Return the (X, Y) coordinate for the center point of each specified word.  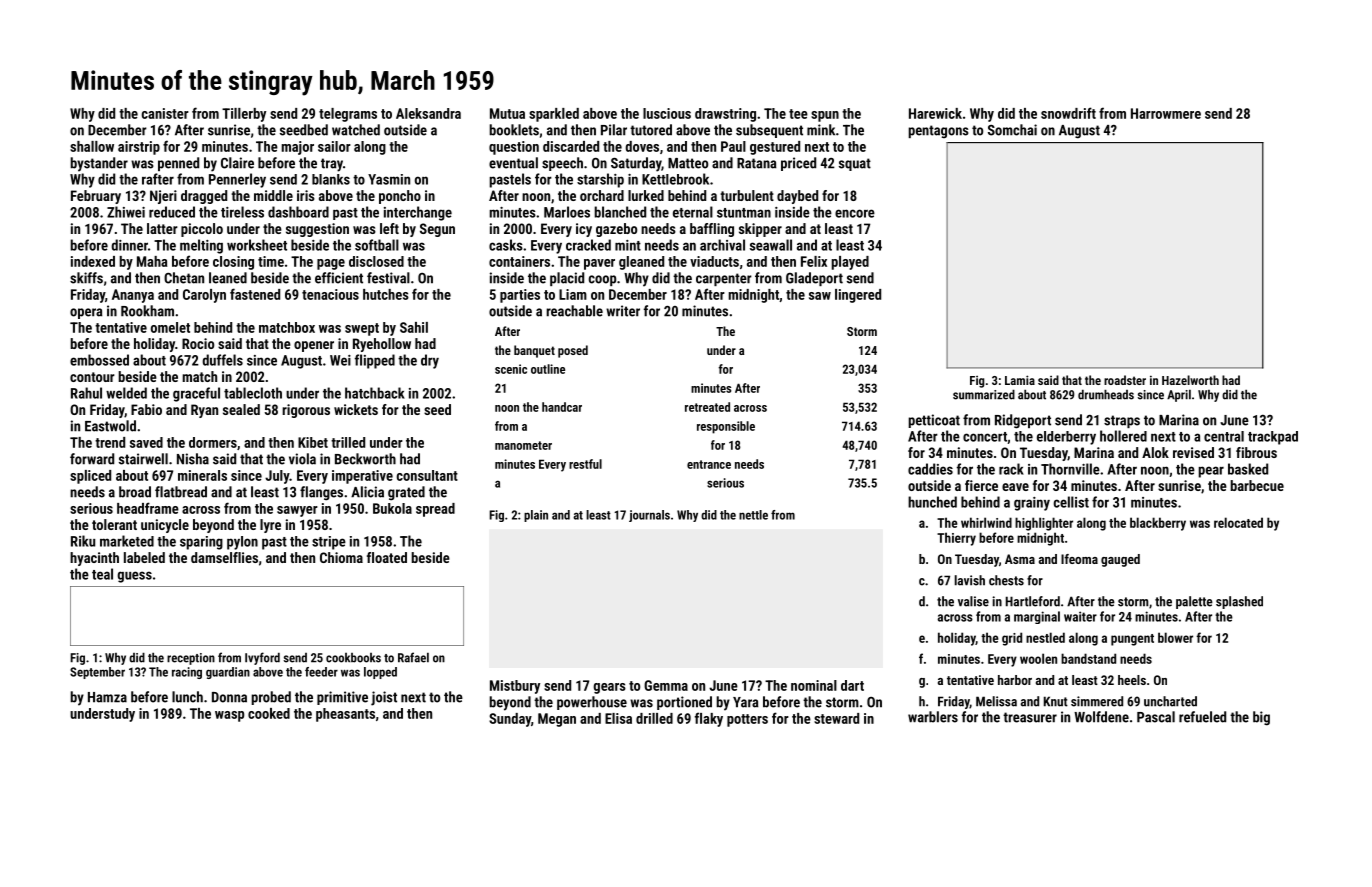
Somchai (1012, 130)
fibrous (1256, 452)
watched (356, 130)
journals (649, 516)
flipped (375, 361)
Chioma (341, 557)
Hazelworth (1190, 380)
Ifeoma (1079, 559)
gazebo (616, 230)
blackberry (1158, 524)
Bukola (392, 508)
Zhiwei (126, 212)
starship (600, 180)
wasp (229, 716)
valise (973, 601)
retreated (707, 407)
